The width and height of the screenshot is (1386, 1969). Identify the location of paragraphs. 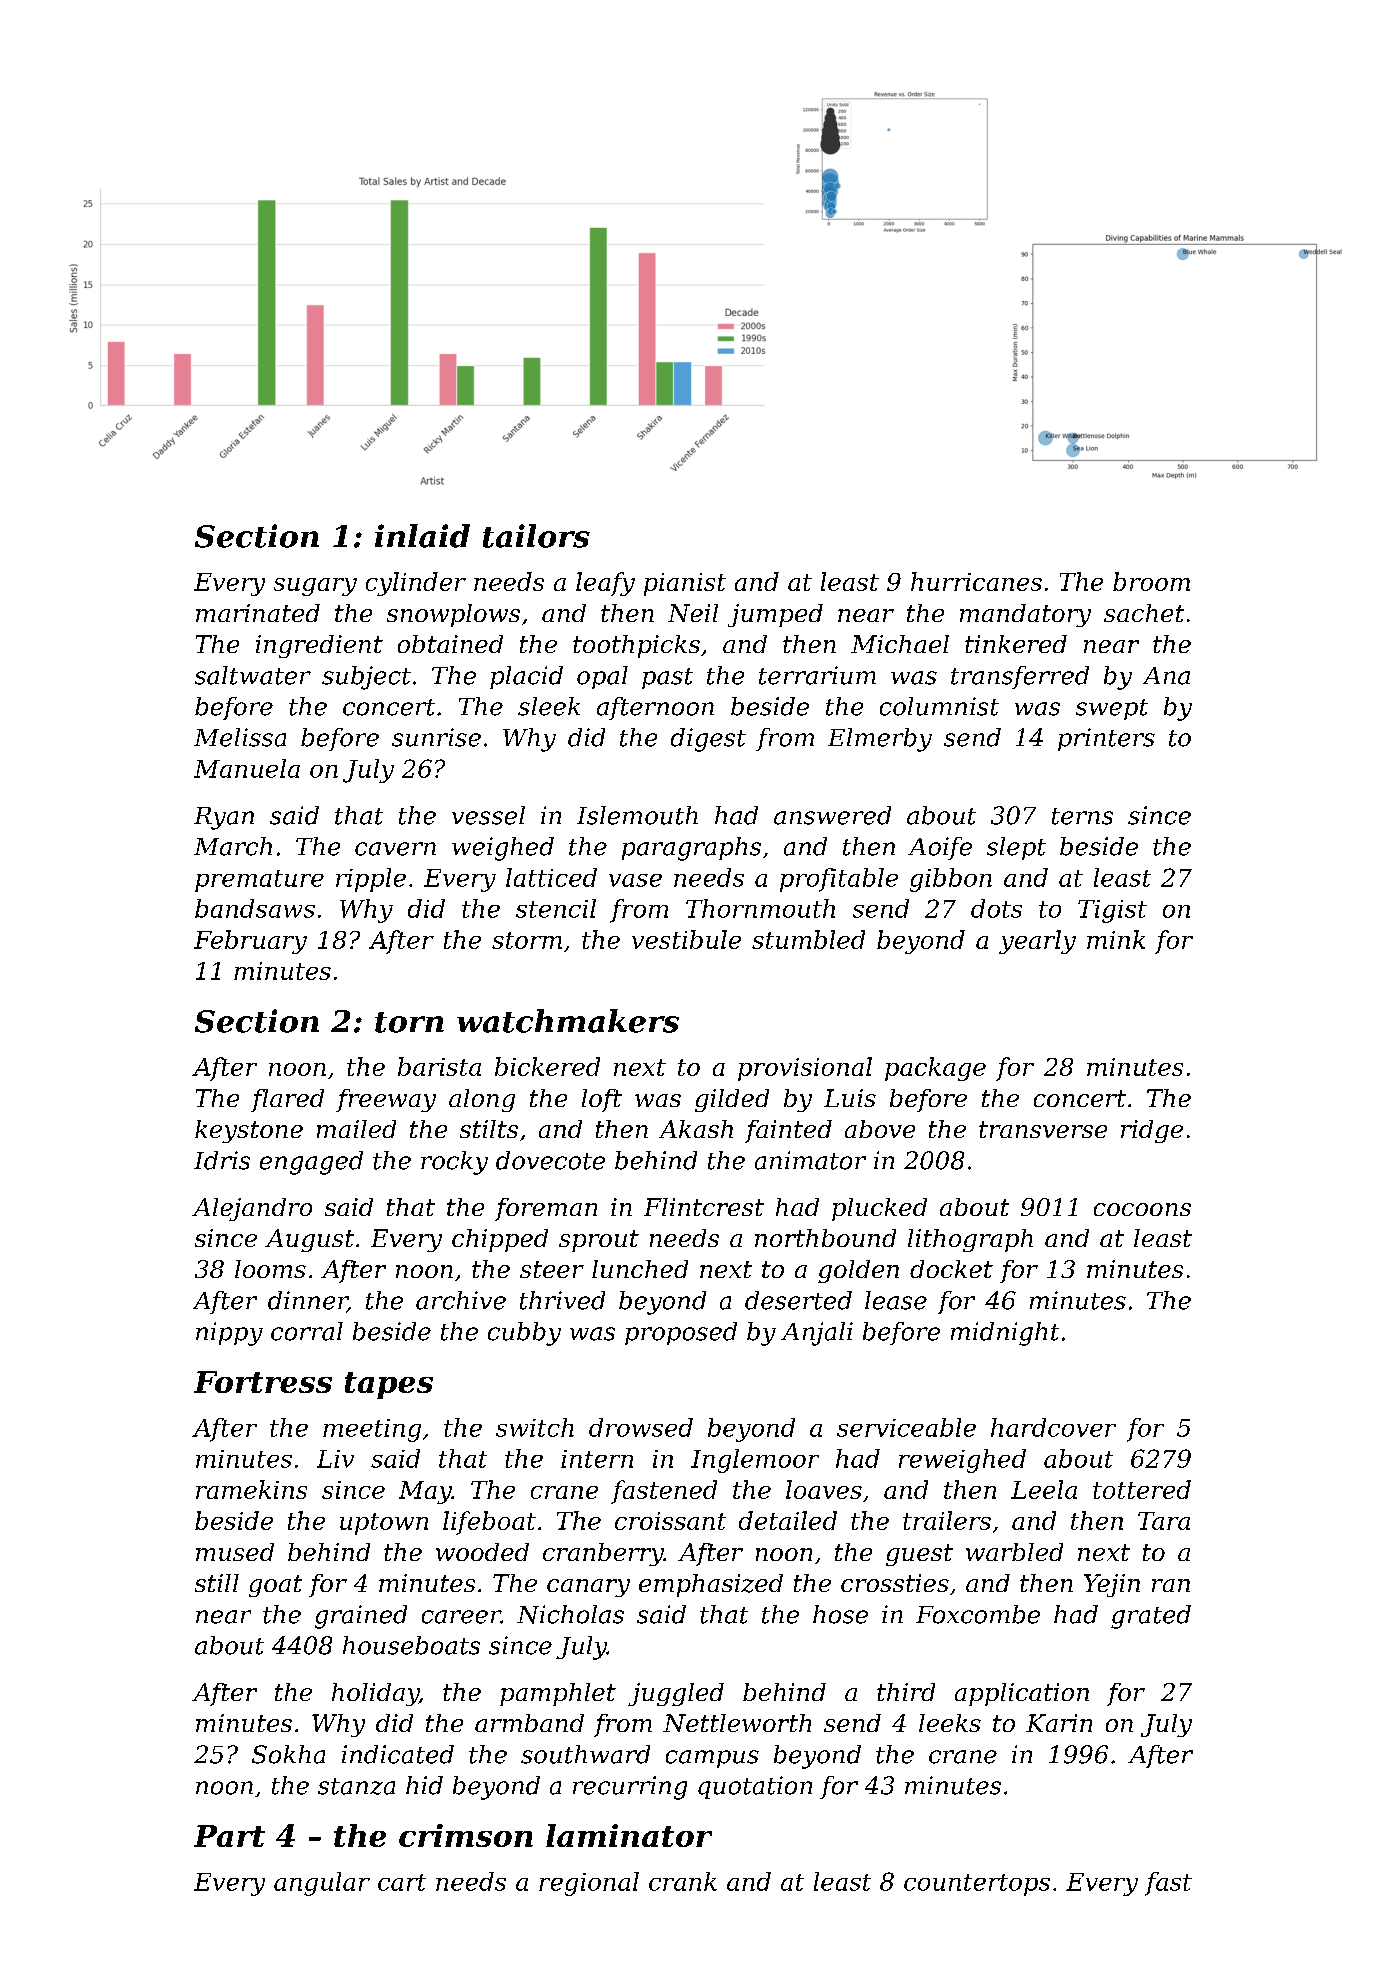
(691, 849).
